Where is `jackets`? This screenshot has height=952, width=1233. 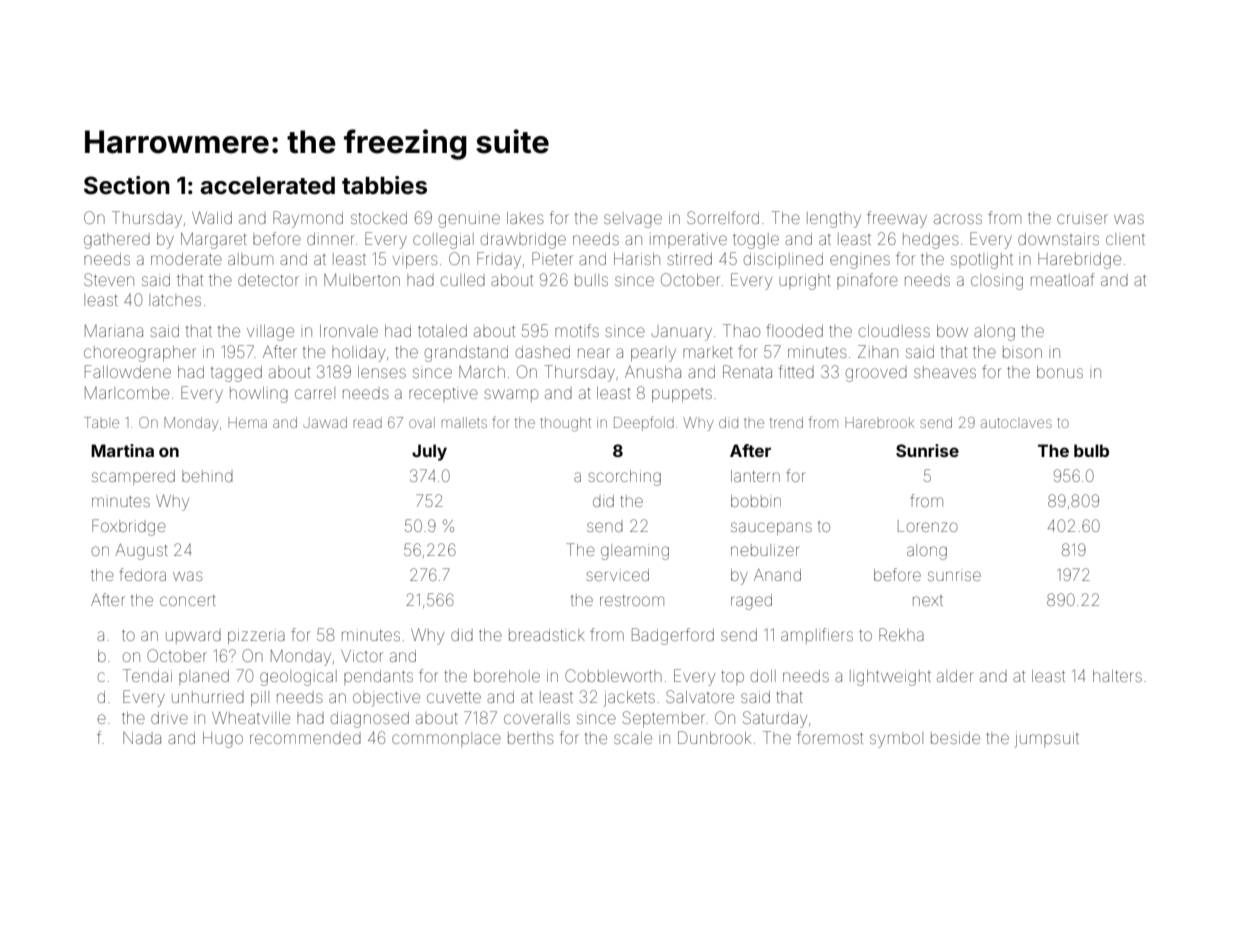
jackets is located at coordinates (629, 699).
